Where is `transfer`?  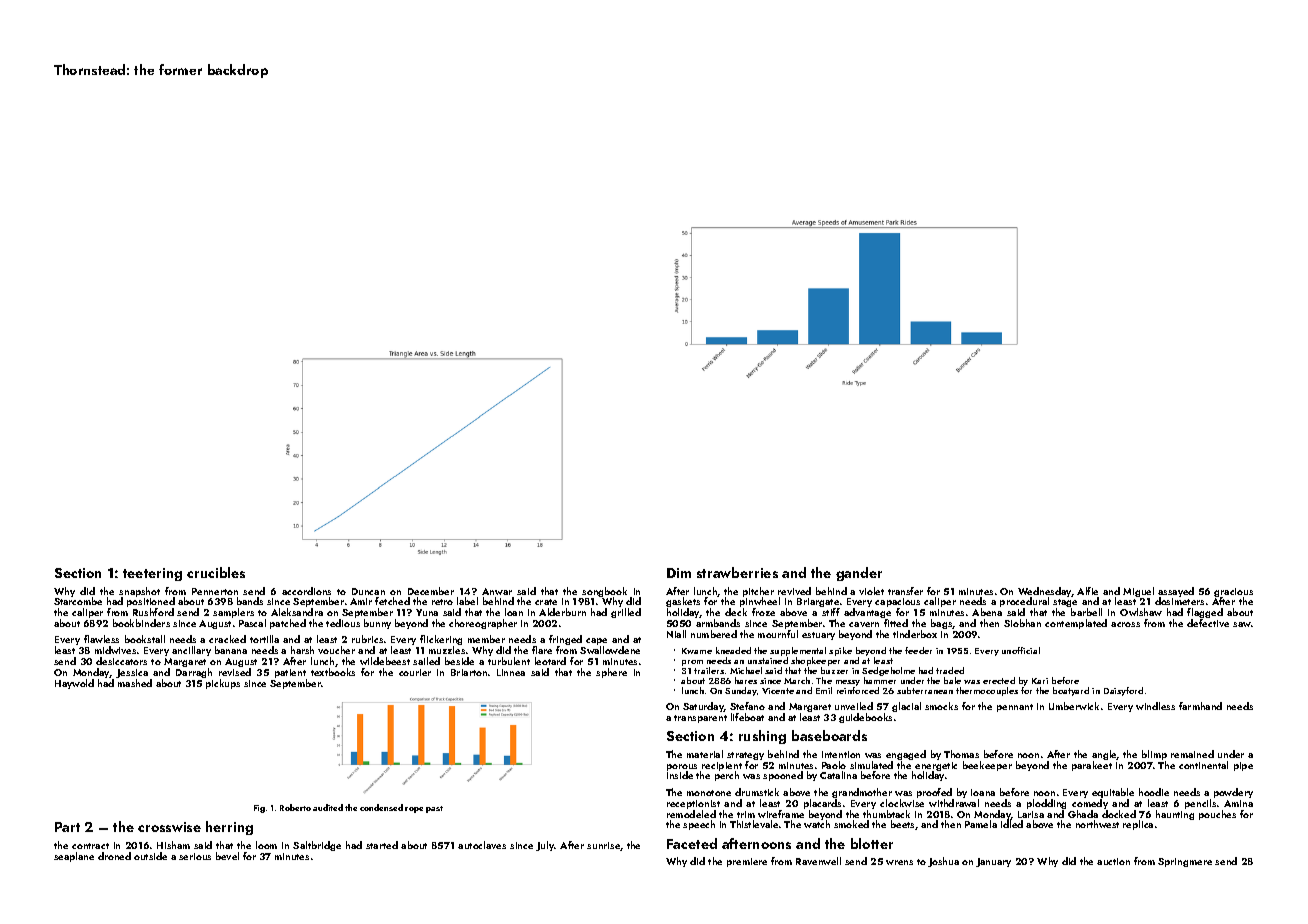 transfer is located at coordinates (905, 591).
